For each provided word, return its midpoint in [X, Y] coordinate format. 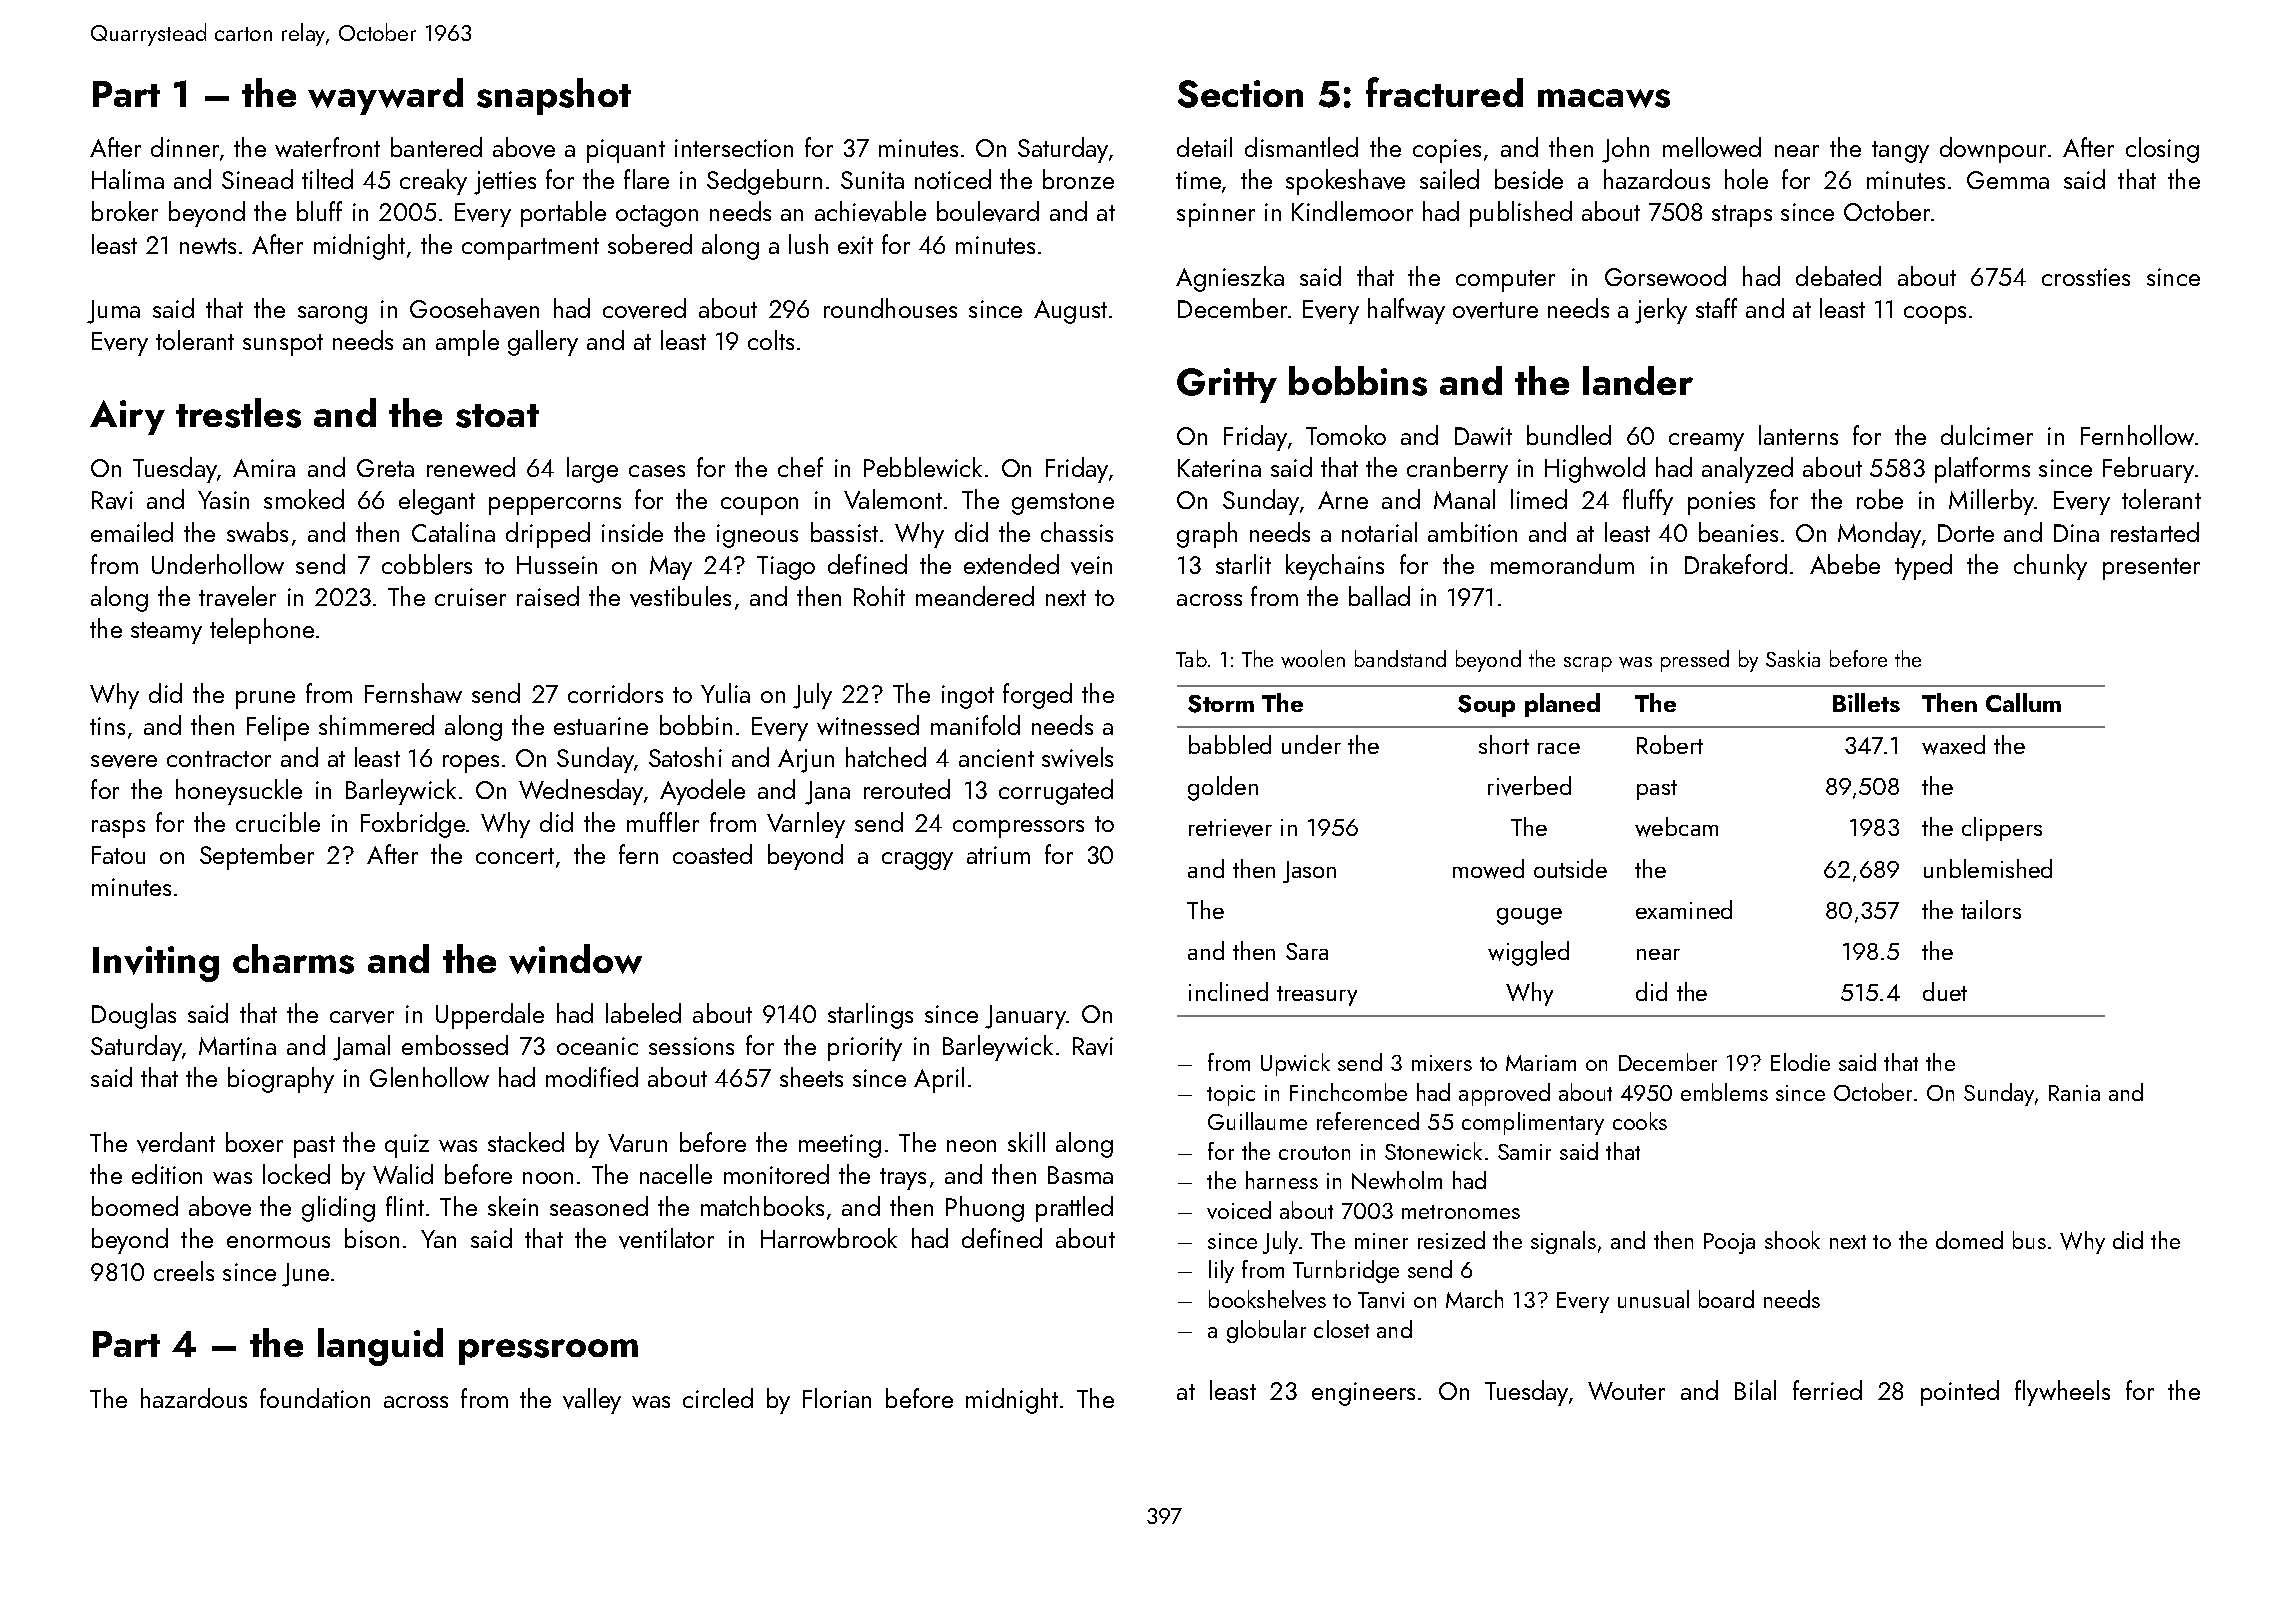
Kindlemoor [1352, 211]
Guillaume [1257, 1121]
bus [2029, 1240]
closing [2162, 150]
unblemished [1988, 868]
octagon [657, 216]
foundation [315, 1398]
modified [592, 1077]
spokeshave [1345, 182]
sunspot [283, 345]
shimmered [376, 725]
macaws [1604, 98]
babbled [1230, 744]
